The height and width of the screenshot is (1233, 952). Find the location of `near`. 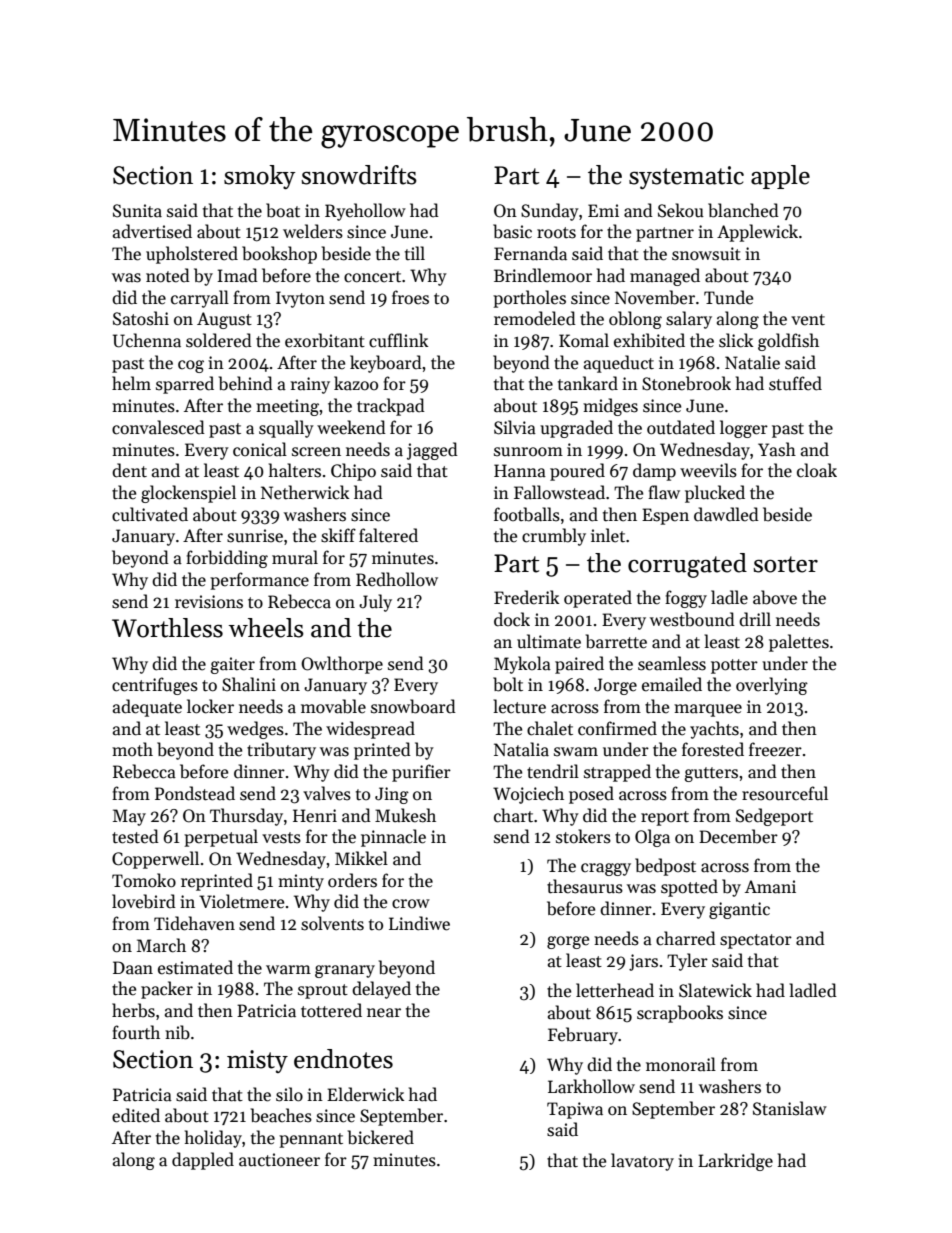

near is located at coordinates (384, 1013).
